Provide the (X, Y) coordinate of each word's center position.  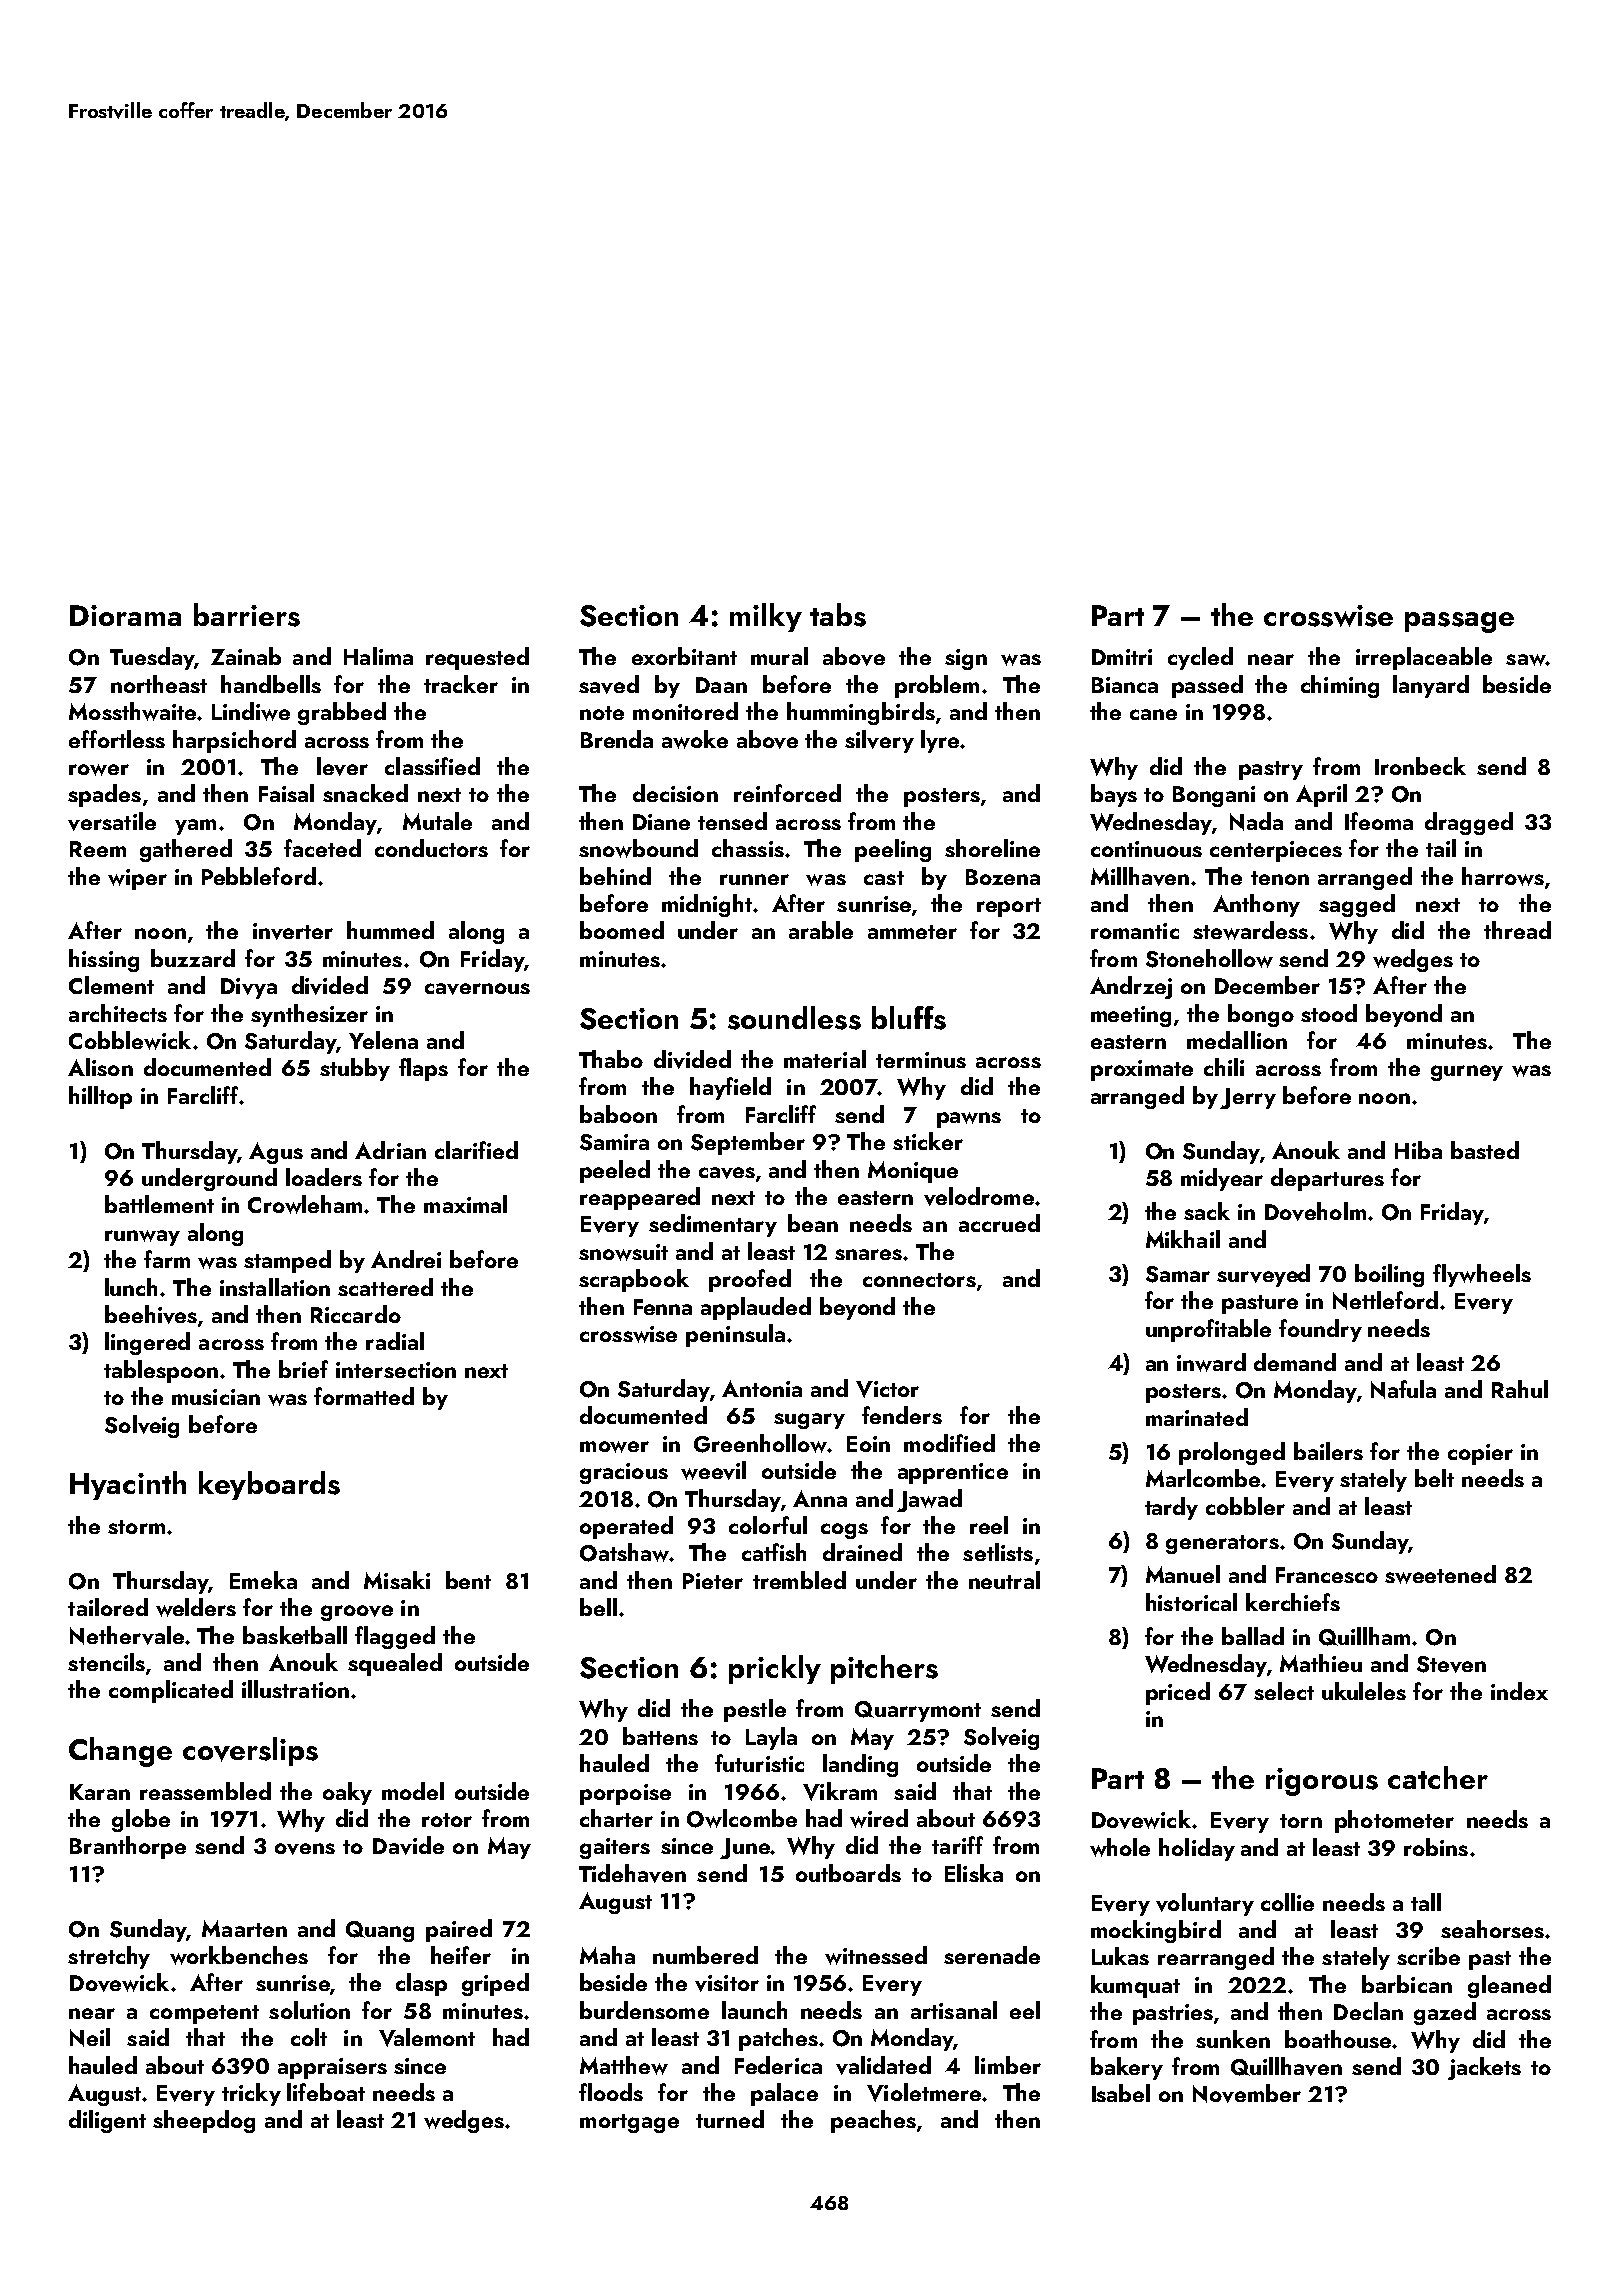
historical (1191, 1602)
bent (468, 1580)
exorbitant (684, 656)
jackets (1484, 2068)
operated (626, 1527)
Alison (100, 1067)
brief (303, 1369)
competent (204, 2014)
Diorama (125, 615)
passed (1207, 686)
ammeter (912, 932)
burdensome (644, 2010)
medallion (1237, 1040)
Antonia (762, 1388)
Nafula (1403, 1389)
